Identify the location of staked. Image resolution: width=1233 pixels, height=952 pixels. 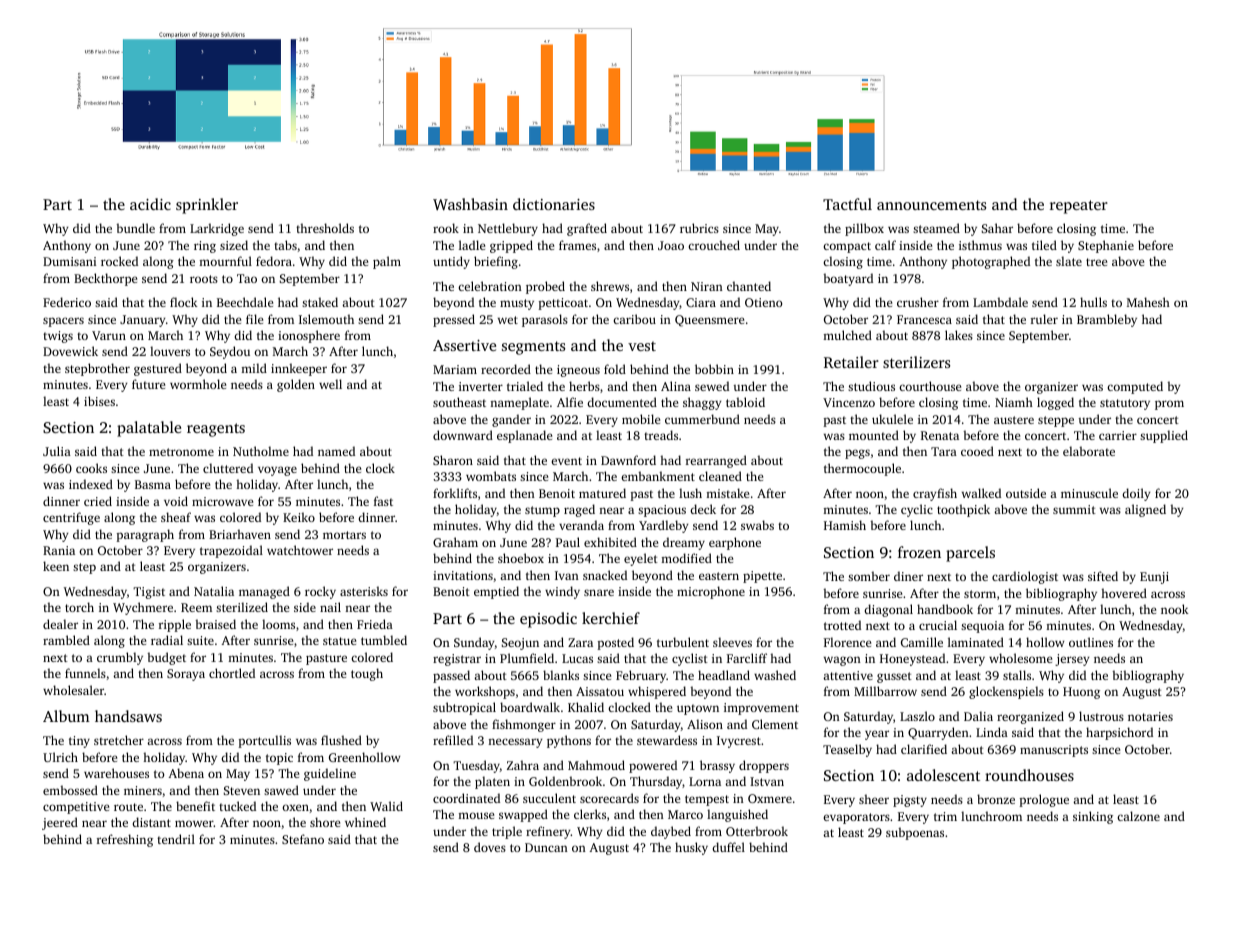
(320, 302).
